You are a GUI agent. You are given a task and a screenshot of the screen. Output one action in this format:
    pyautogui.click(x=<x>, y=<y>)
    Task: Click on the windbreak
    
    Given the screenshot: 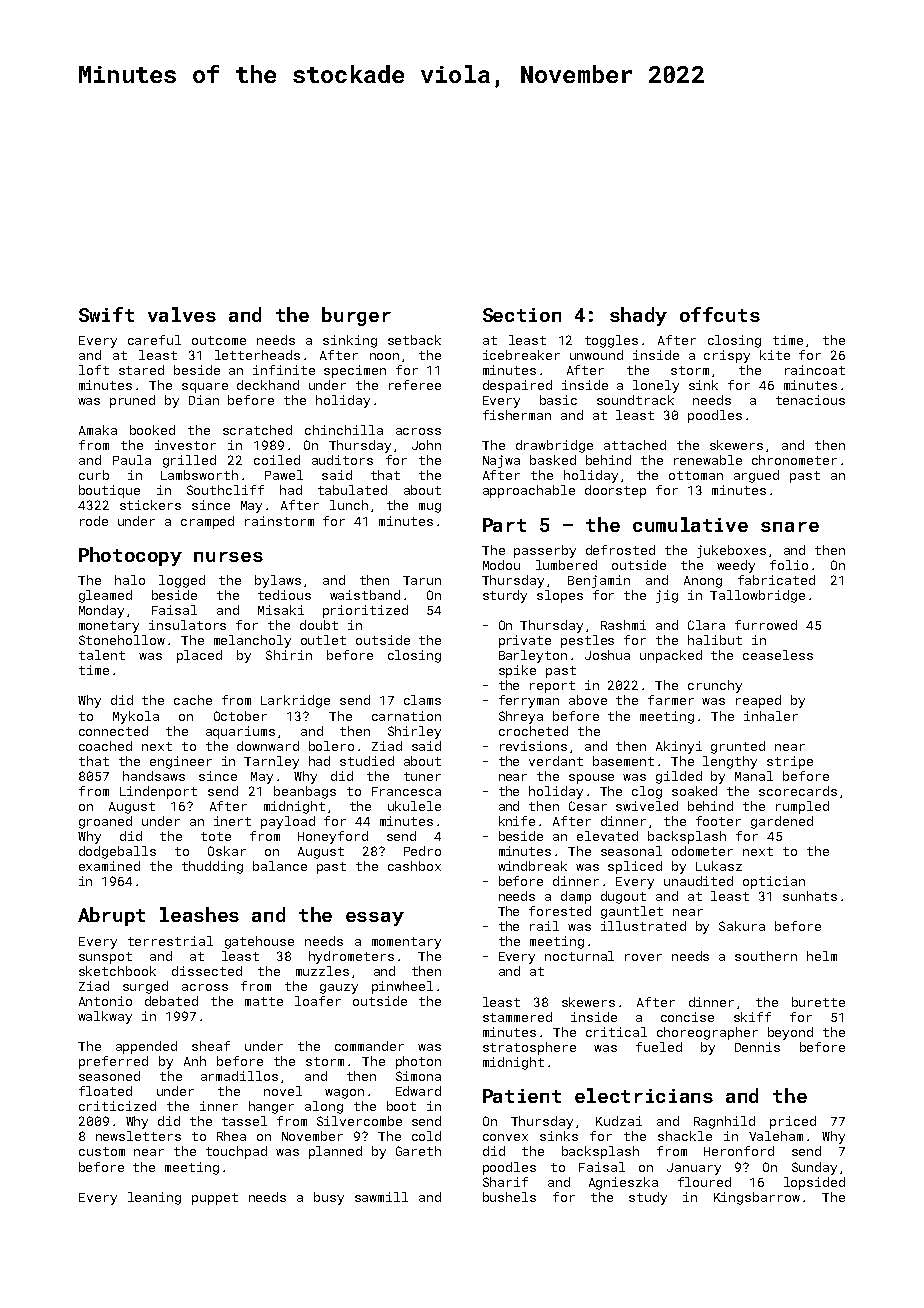 What is the action you would take?
    pyautogui.click(x=532, y=866)
